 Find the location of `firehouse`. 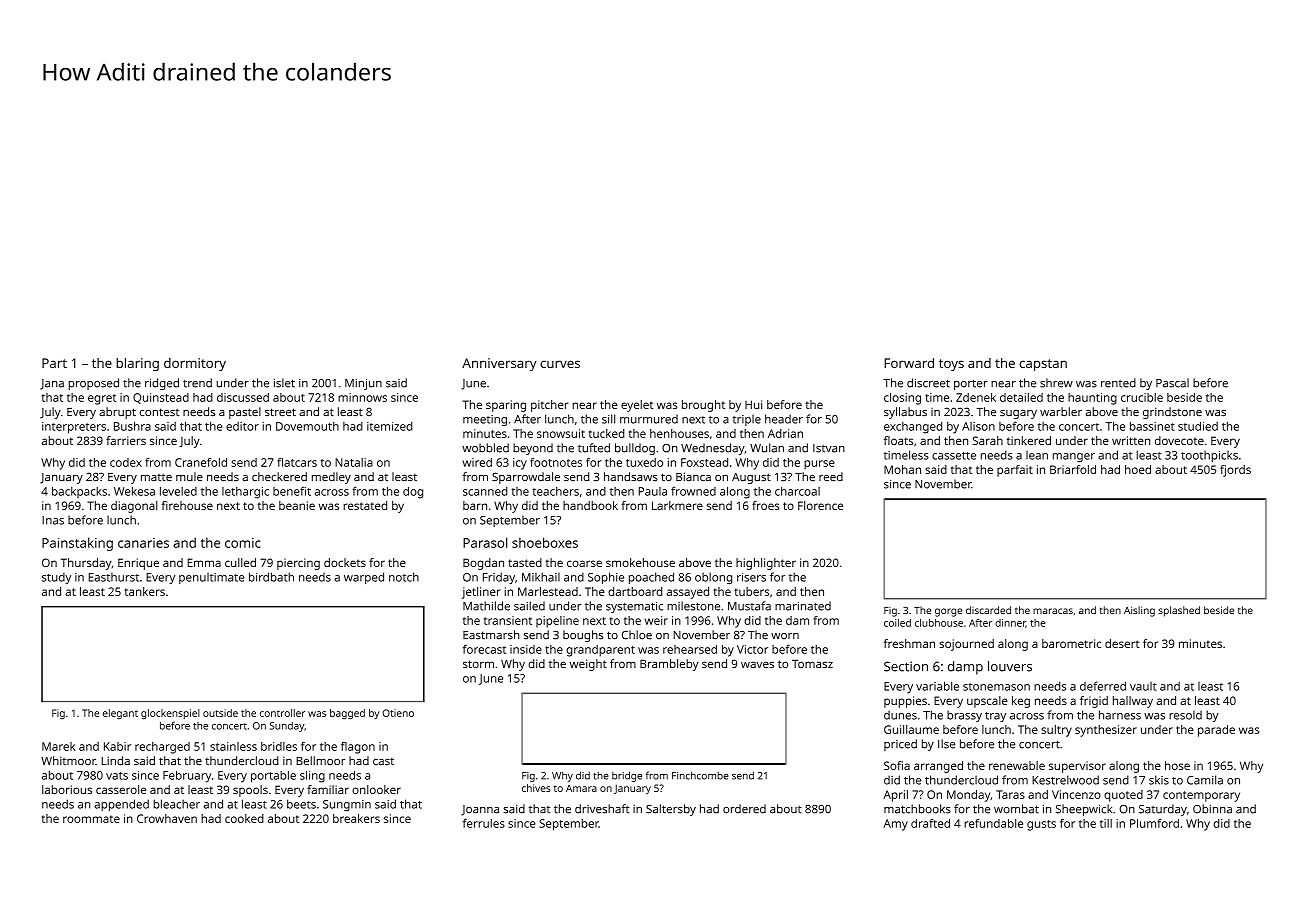

firehouse is located at coordinates (187, 505).
